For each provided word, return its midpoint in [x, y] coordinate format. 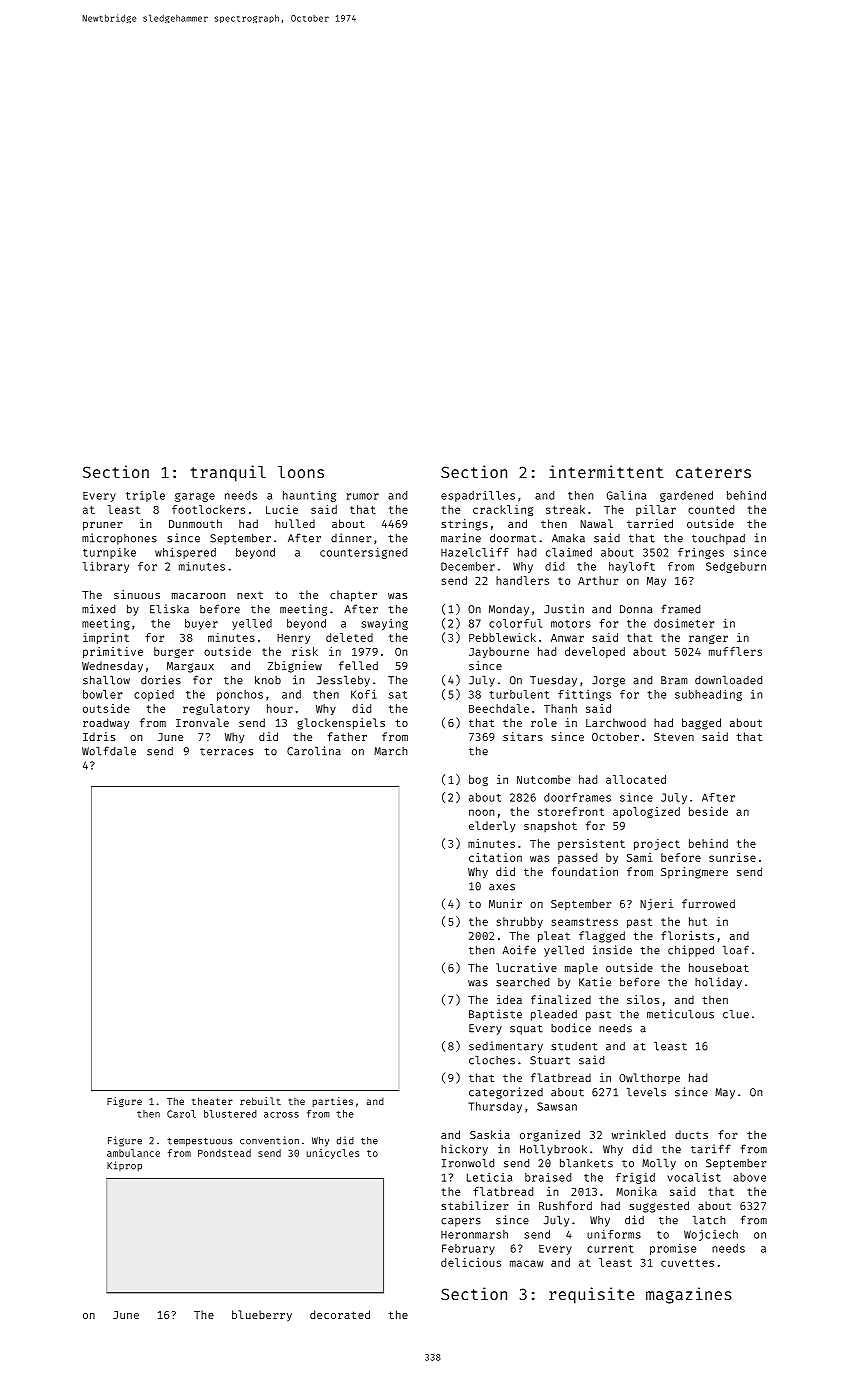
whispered [185, 553]
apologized [646, 812]
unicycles [333, 1154]
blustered [230, 1114]
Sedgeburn [736, 567]
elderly [492, 826]
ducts [691, 1134]
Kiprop [124, 1166]
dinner [351, 538]
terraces [226, 752]
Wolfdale [109, 751]
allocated [636, 779]
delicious [471, 1262]
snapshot [550, 826]
